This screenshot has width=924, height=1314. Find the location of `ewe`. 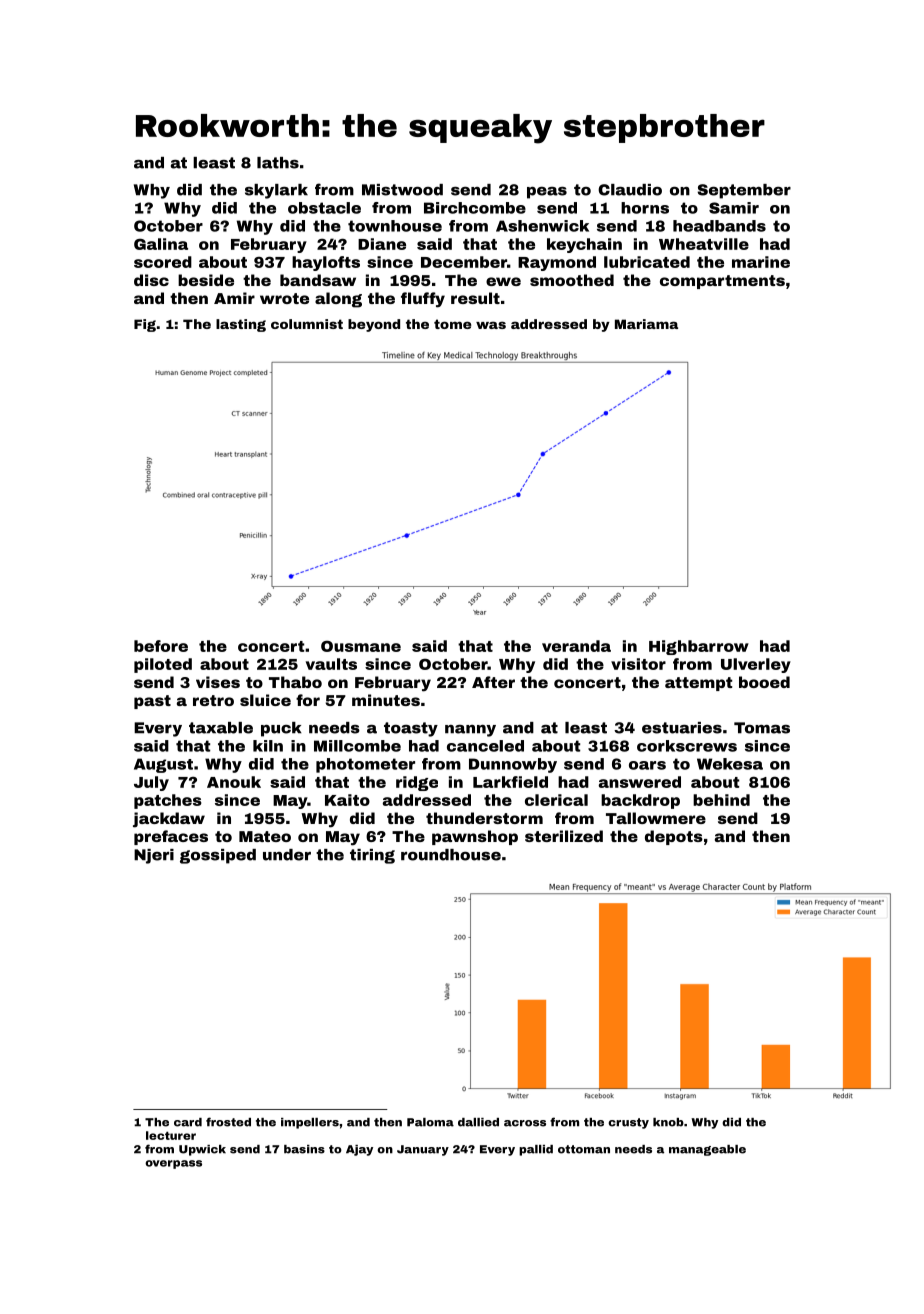

ewe is located at coordinates (503, 281).
